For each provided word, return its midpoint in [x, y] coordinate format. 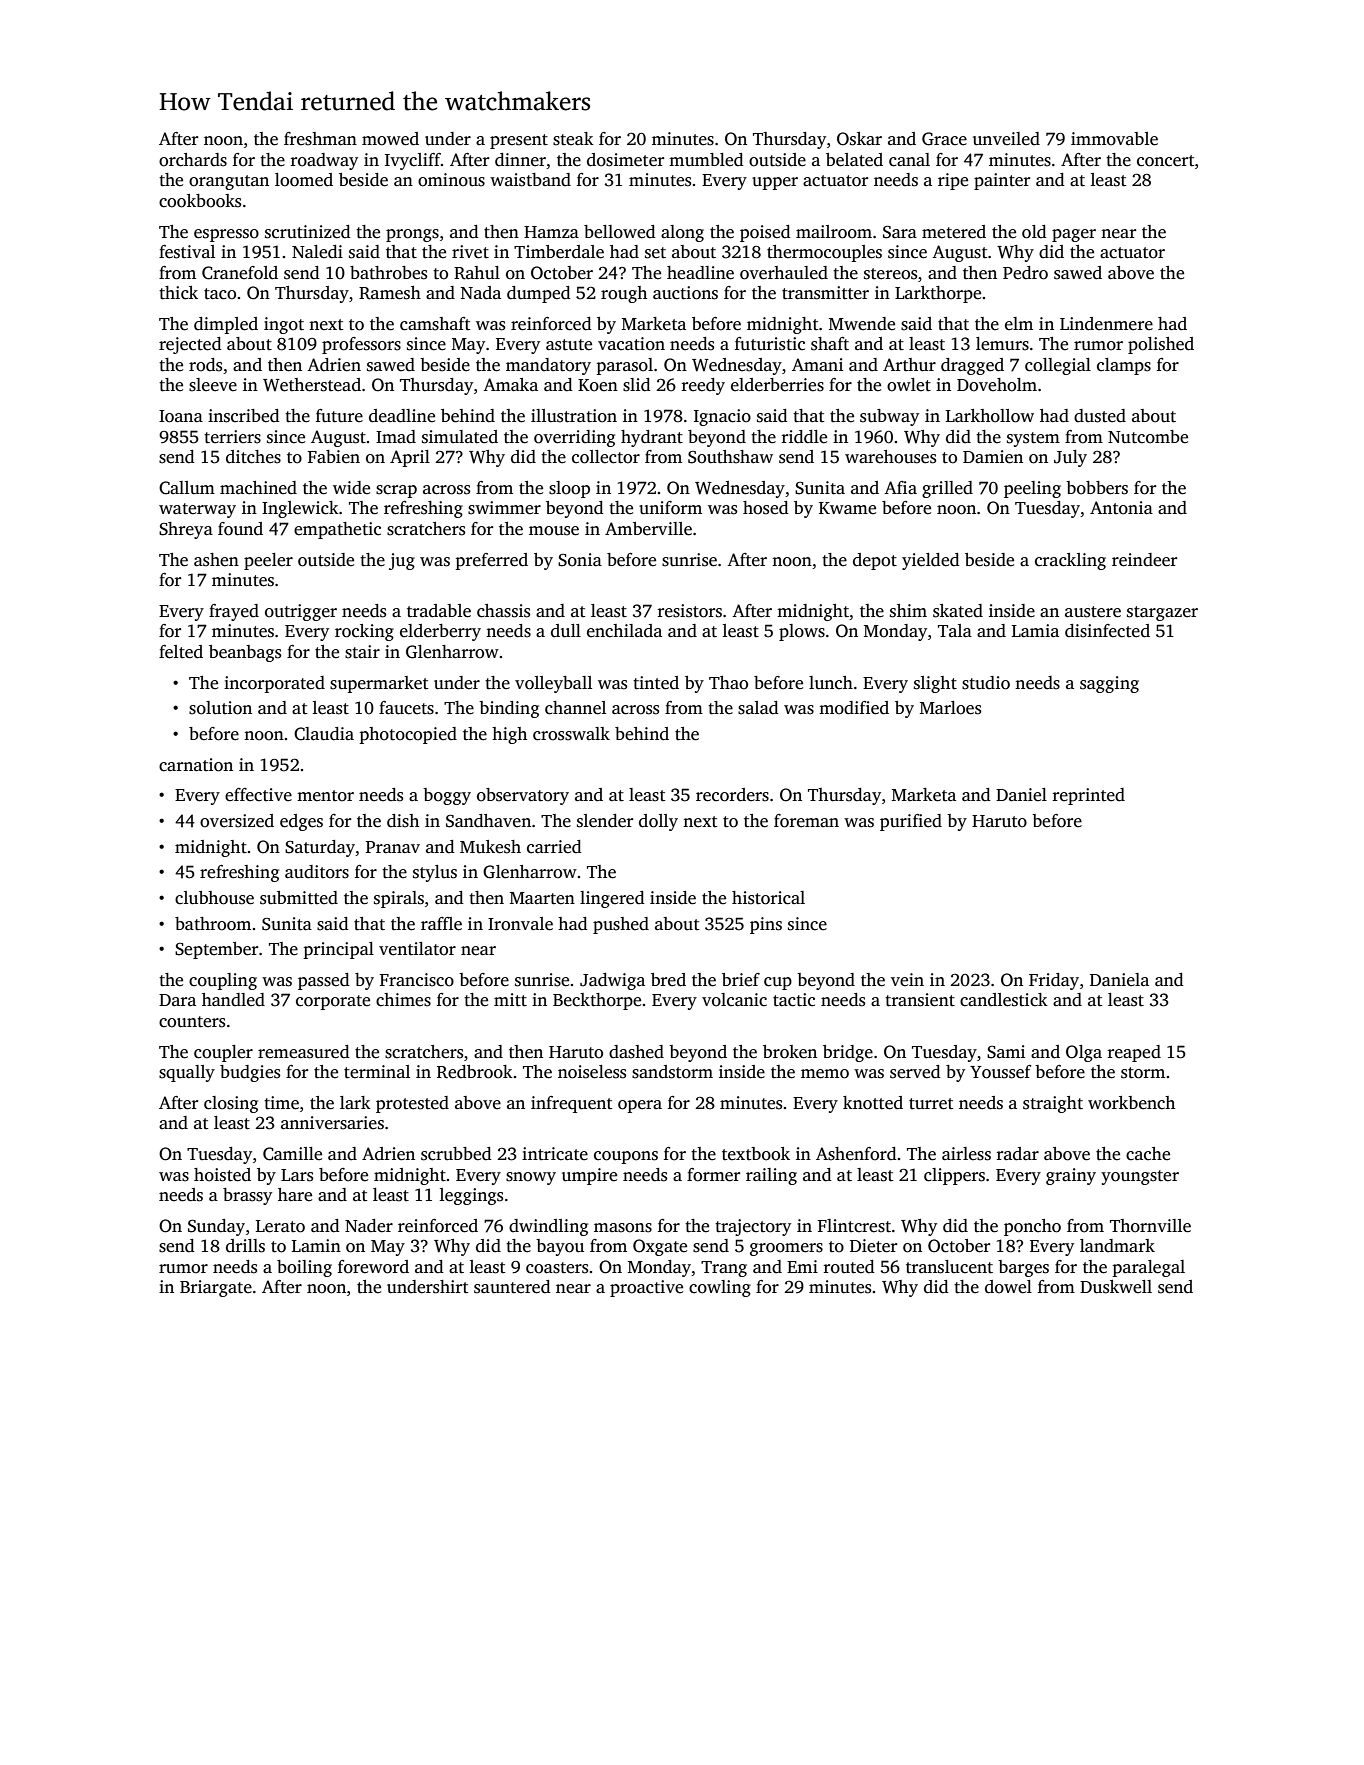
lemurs [1002, 344]
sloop [569, 489]
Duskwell [1116, 1287]
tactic [794, 1000]
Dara [177, 1000]
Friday [1054, 981]
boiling [304, 1268]
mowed [390, 139]
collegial [1058, 366]
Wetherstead [312, 385]
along [682, 233]
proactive [646, 1288]
